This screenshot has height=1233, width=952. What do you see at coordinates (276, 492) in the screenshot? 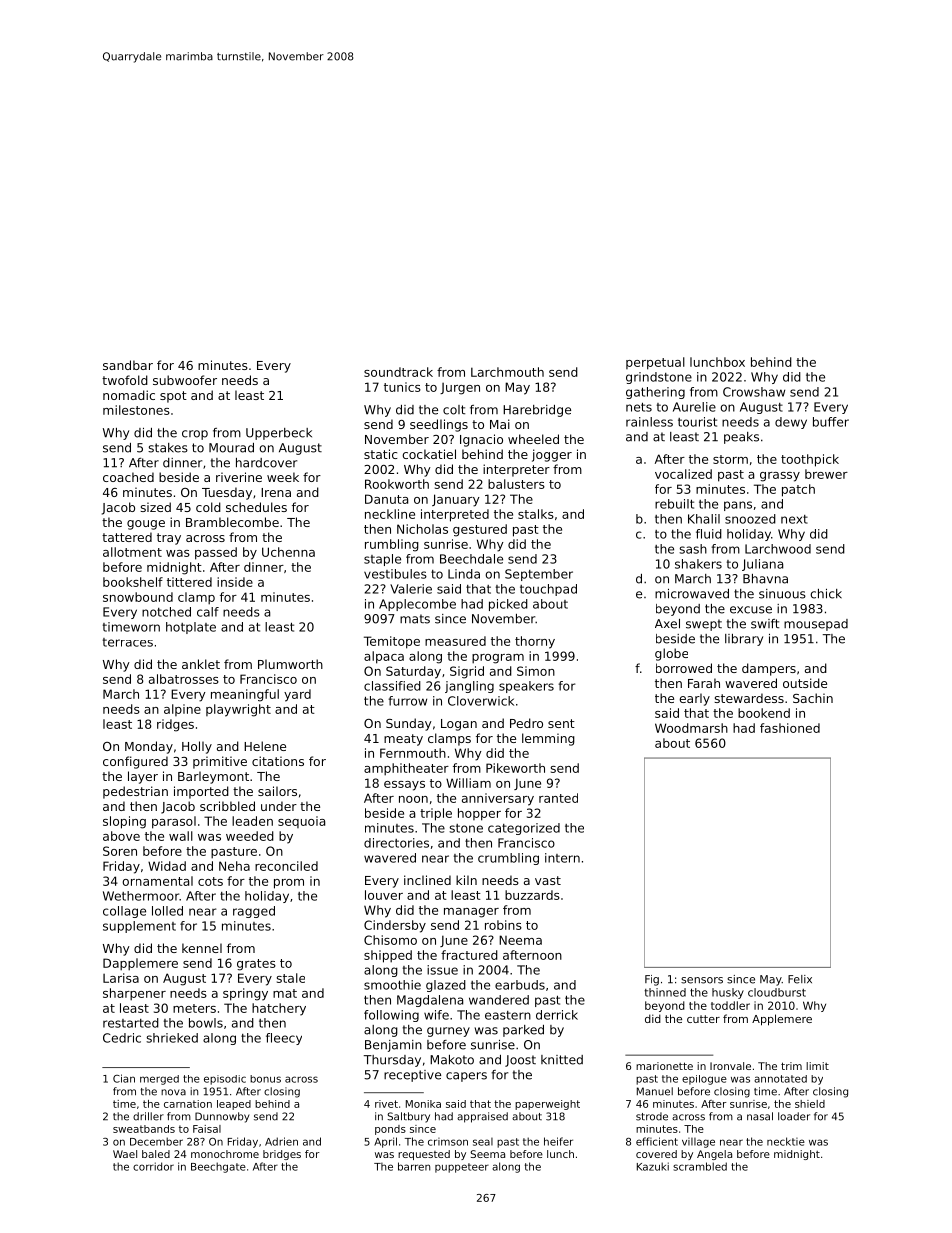
I see `Irena` at bounding box center [276, 492].
